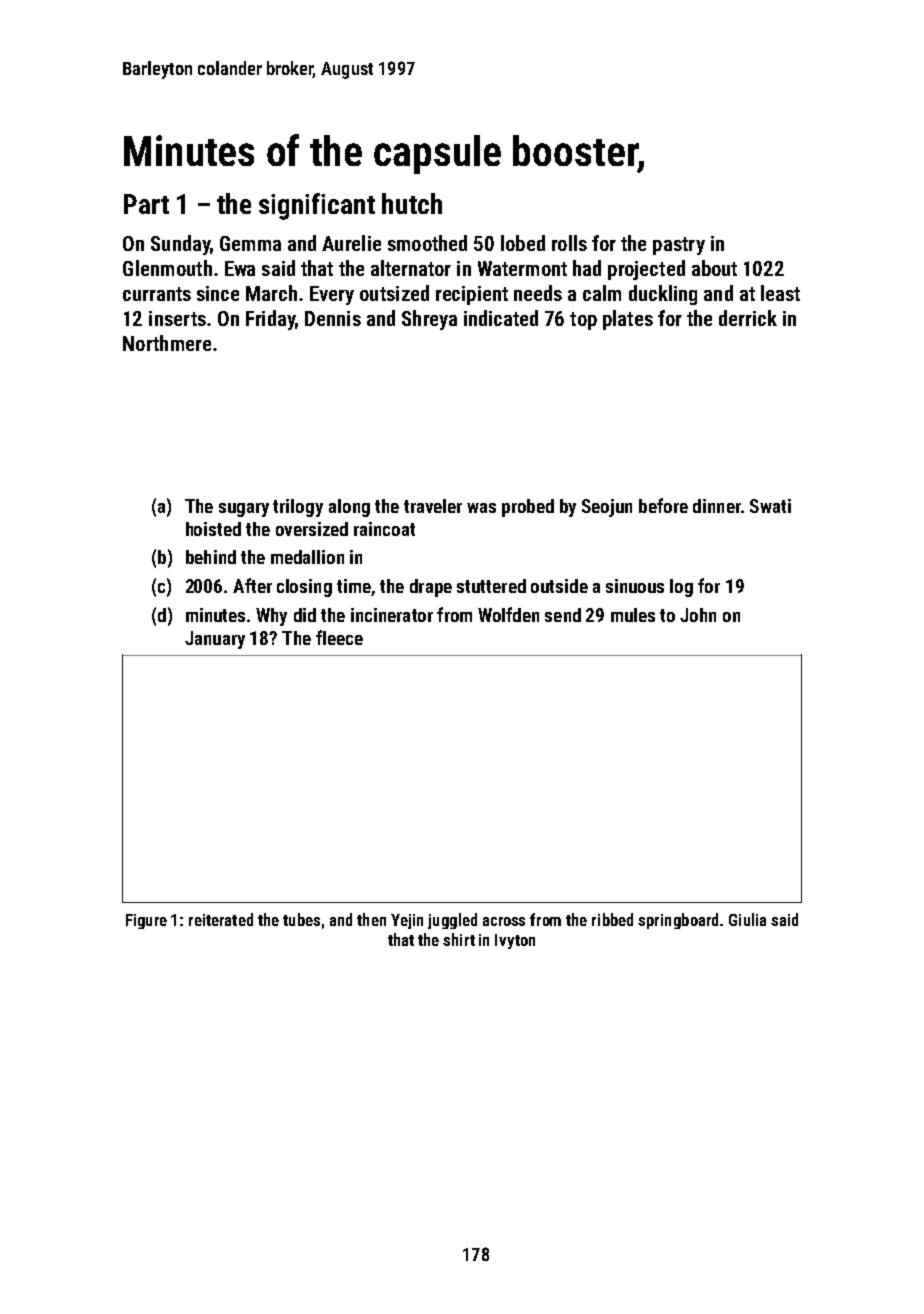  Describe the element at coordinates (504, 921) in the page. I see `across` at that location.
